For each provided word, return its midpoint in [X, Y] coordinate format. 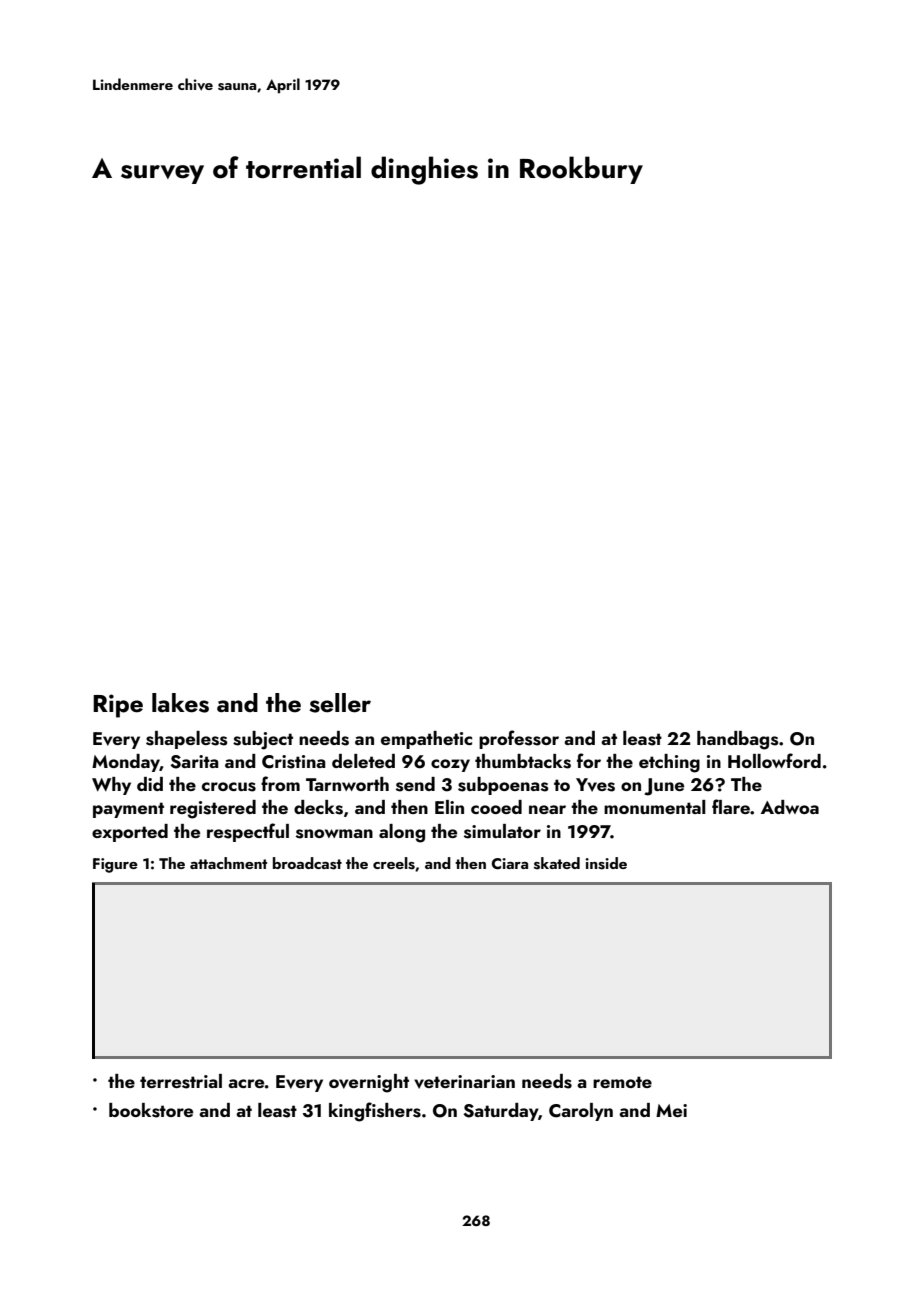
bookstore [151, 1110]
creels [394, 863]
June [664, 787]
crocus [229, 787]
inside [606, 863]
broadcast [307, 863]
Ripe [118, 706]
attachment [228, 863]
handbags [738, 740]
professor [519, 739]
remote [622, 1082]
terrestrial [181, 1081]
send [415, 784]
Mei [671, 1110]
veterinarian [464, 1082]
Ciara [510, 864]
